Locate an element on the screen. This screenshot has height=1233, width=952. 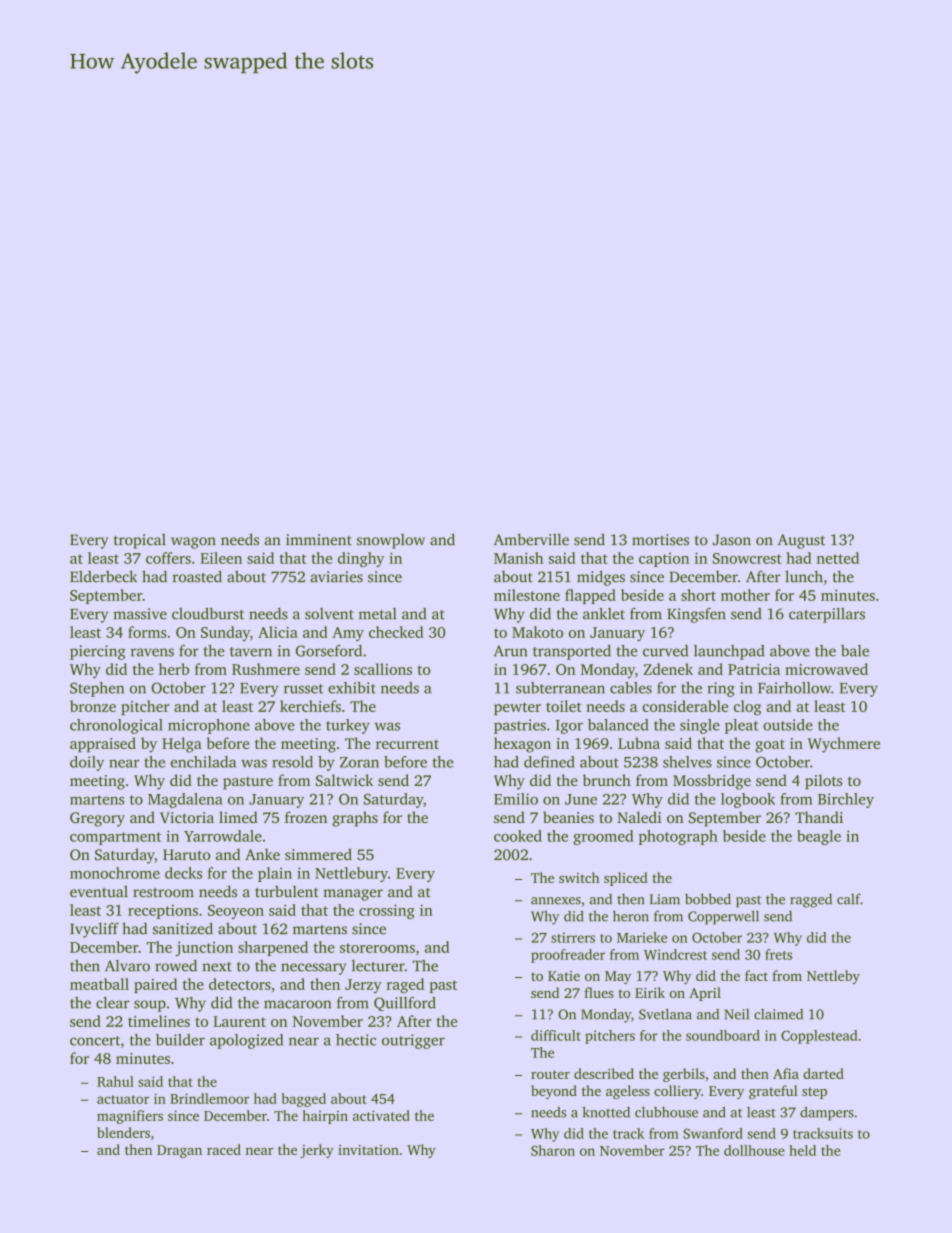
switch is located at coordinates (579, 877).
